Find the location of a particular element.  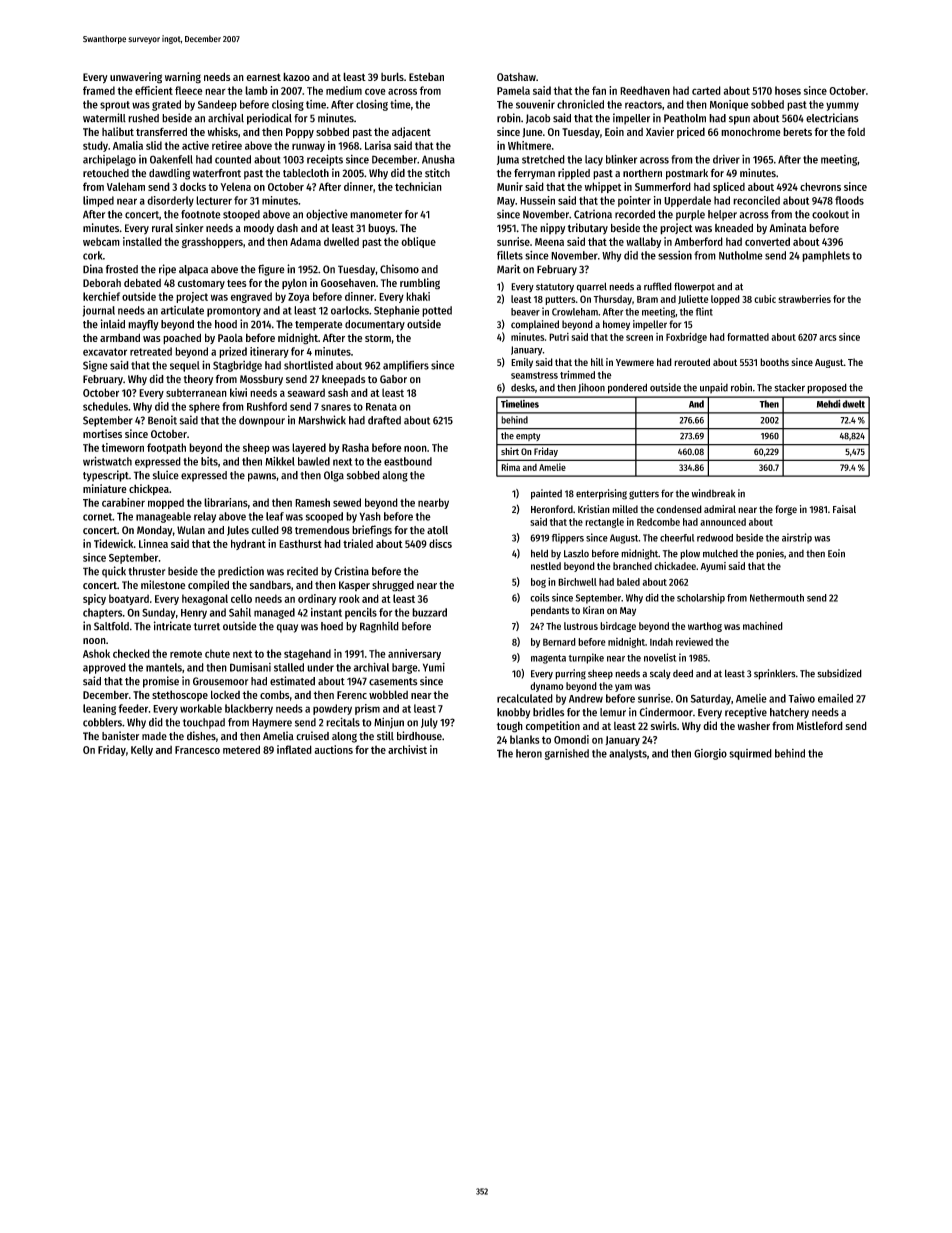

floods is located at coordinates (849, 200).
